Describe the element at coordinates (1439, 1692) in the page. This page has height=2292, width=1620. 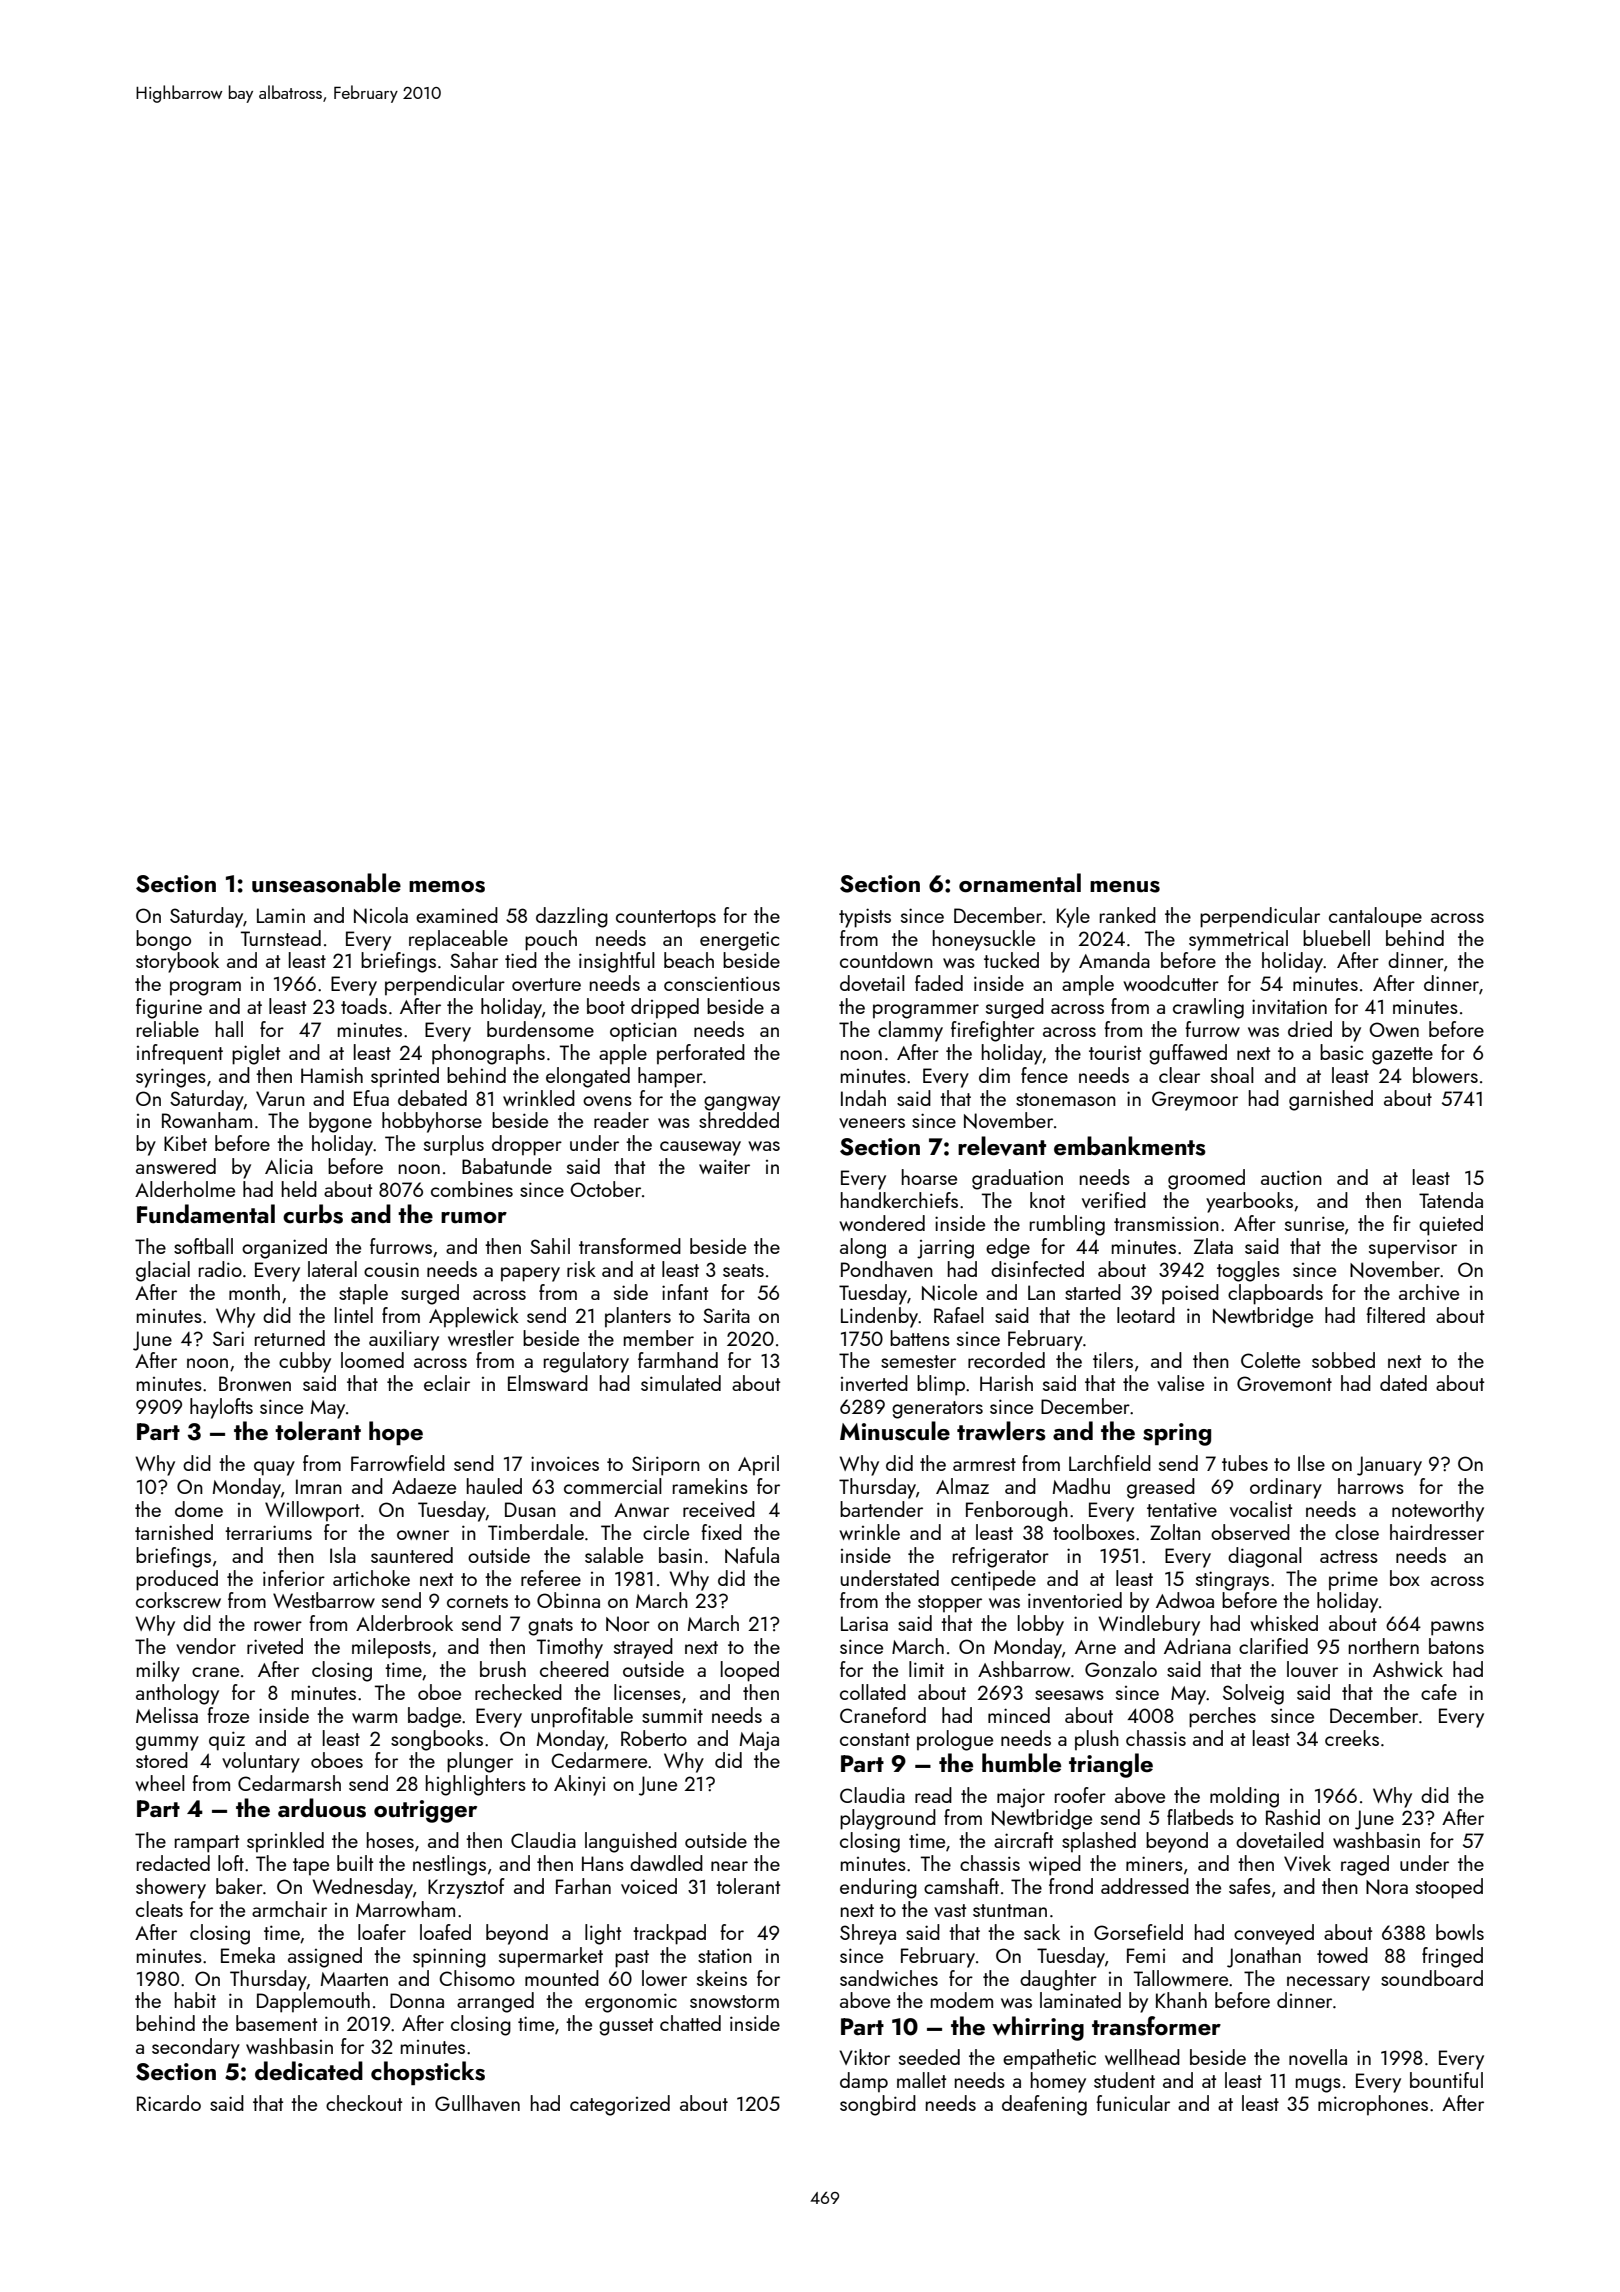
I see `cafe` at that location.
